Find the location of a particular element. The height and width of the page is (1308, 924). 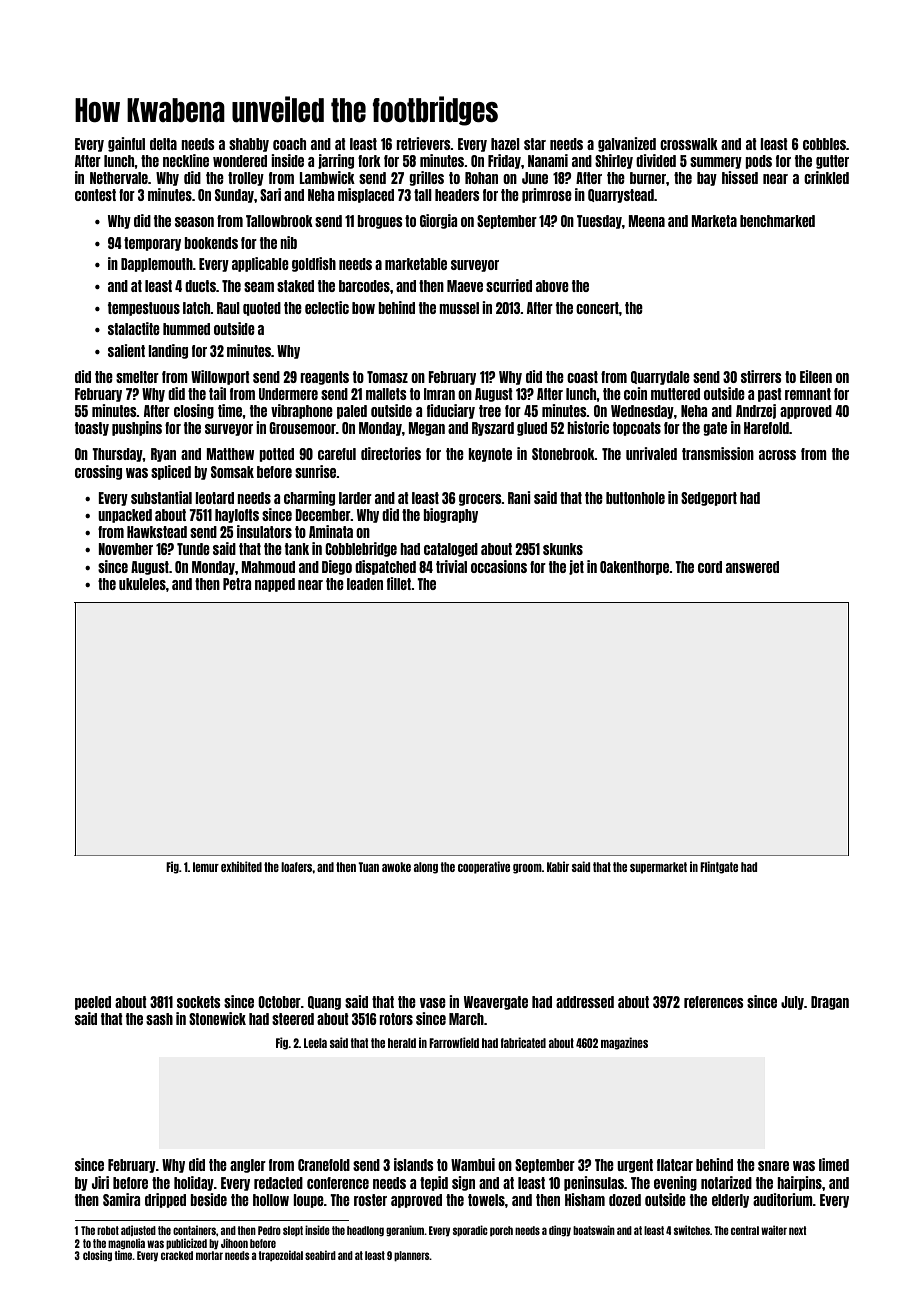

tree is located at coordinates (490, 411).
